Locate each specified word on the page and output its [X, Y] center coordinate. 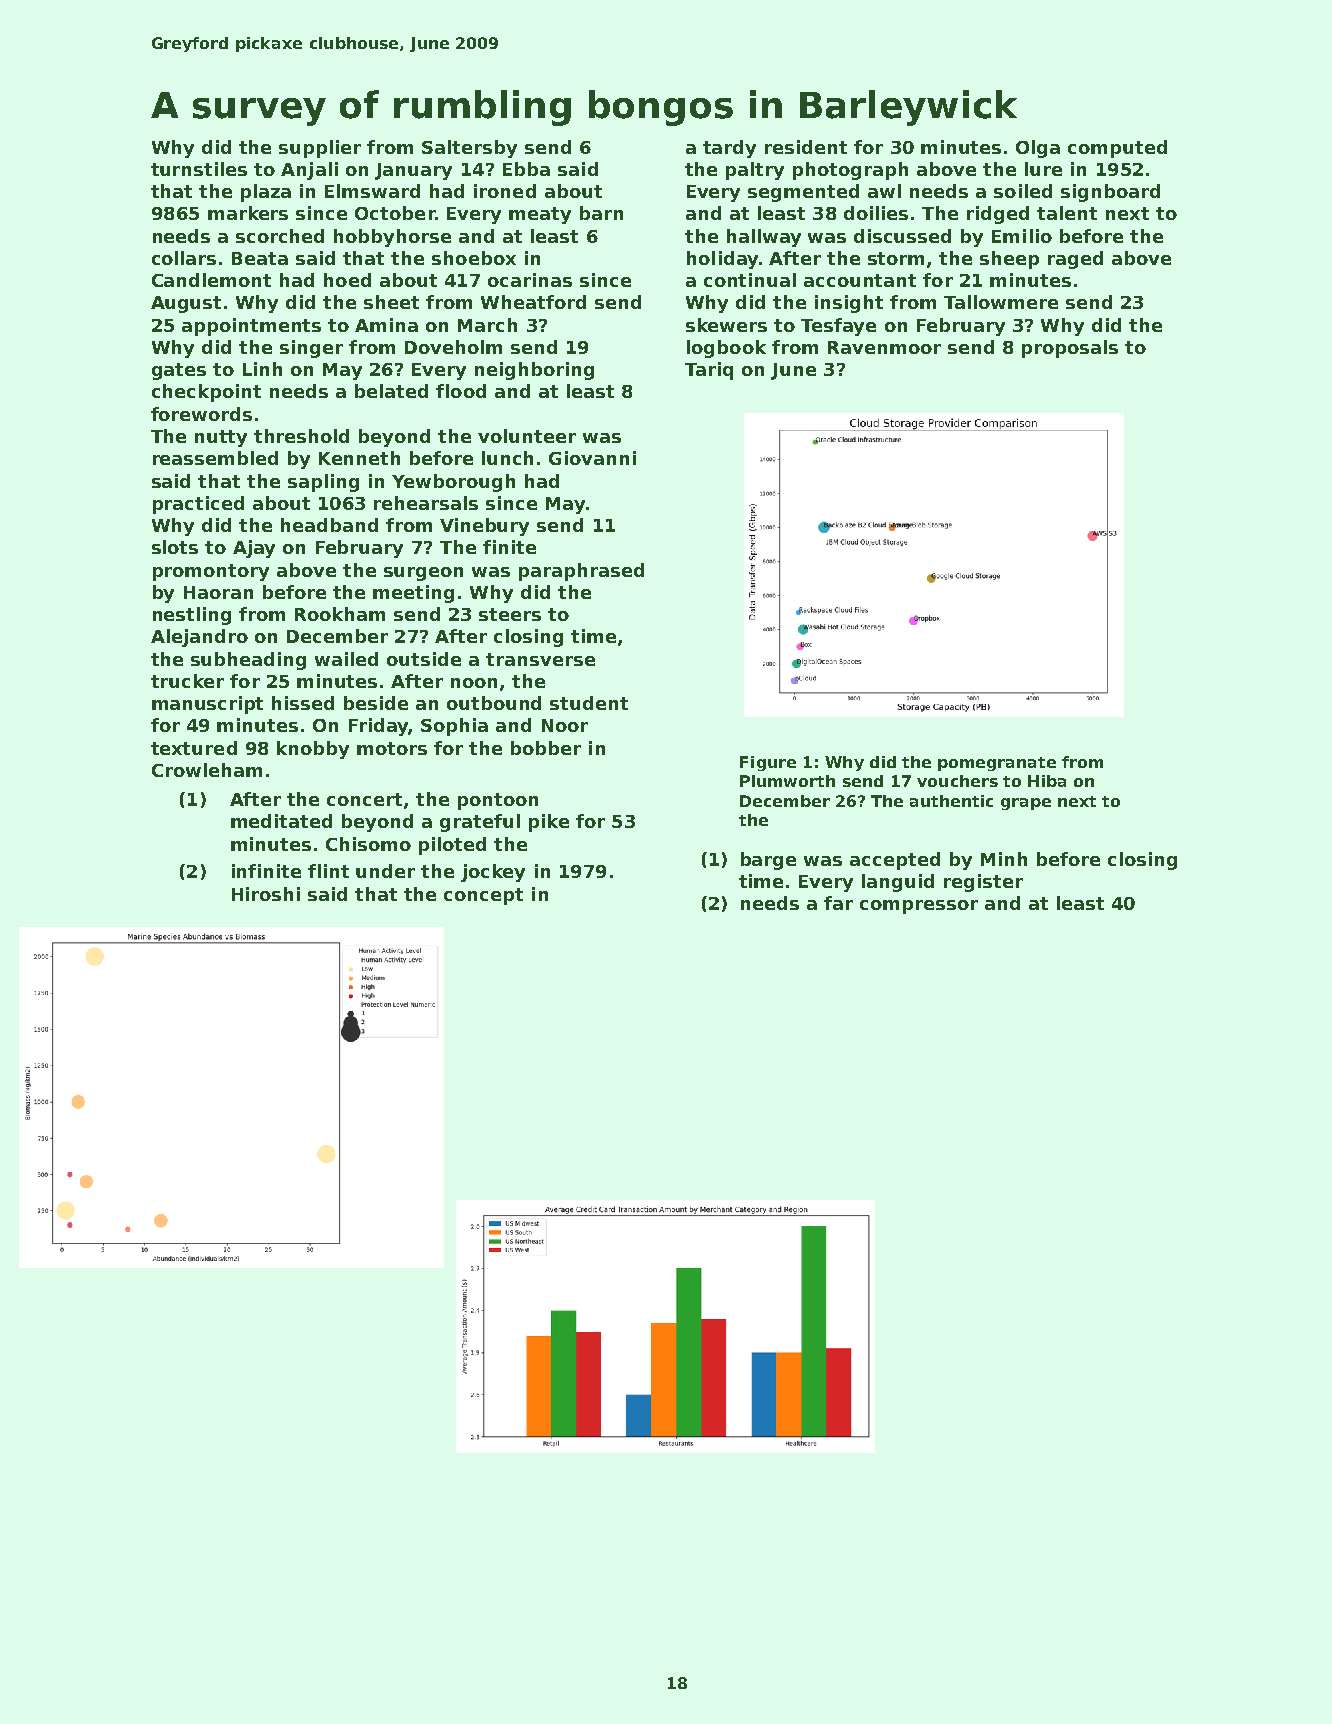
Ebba [526, 169]
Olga [1038, 149]
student [589, 703]
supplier [320, 149]
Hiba [1047, 781]
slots [175, 547]
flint [328, 871]
